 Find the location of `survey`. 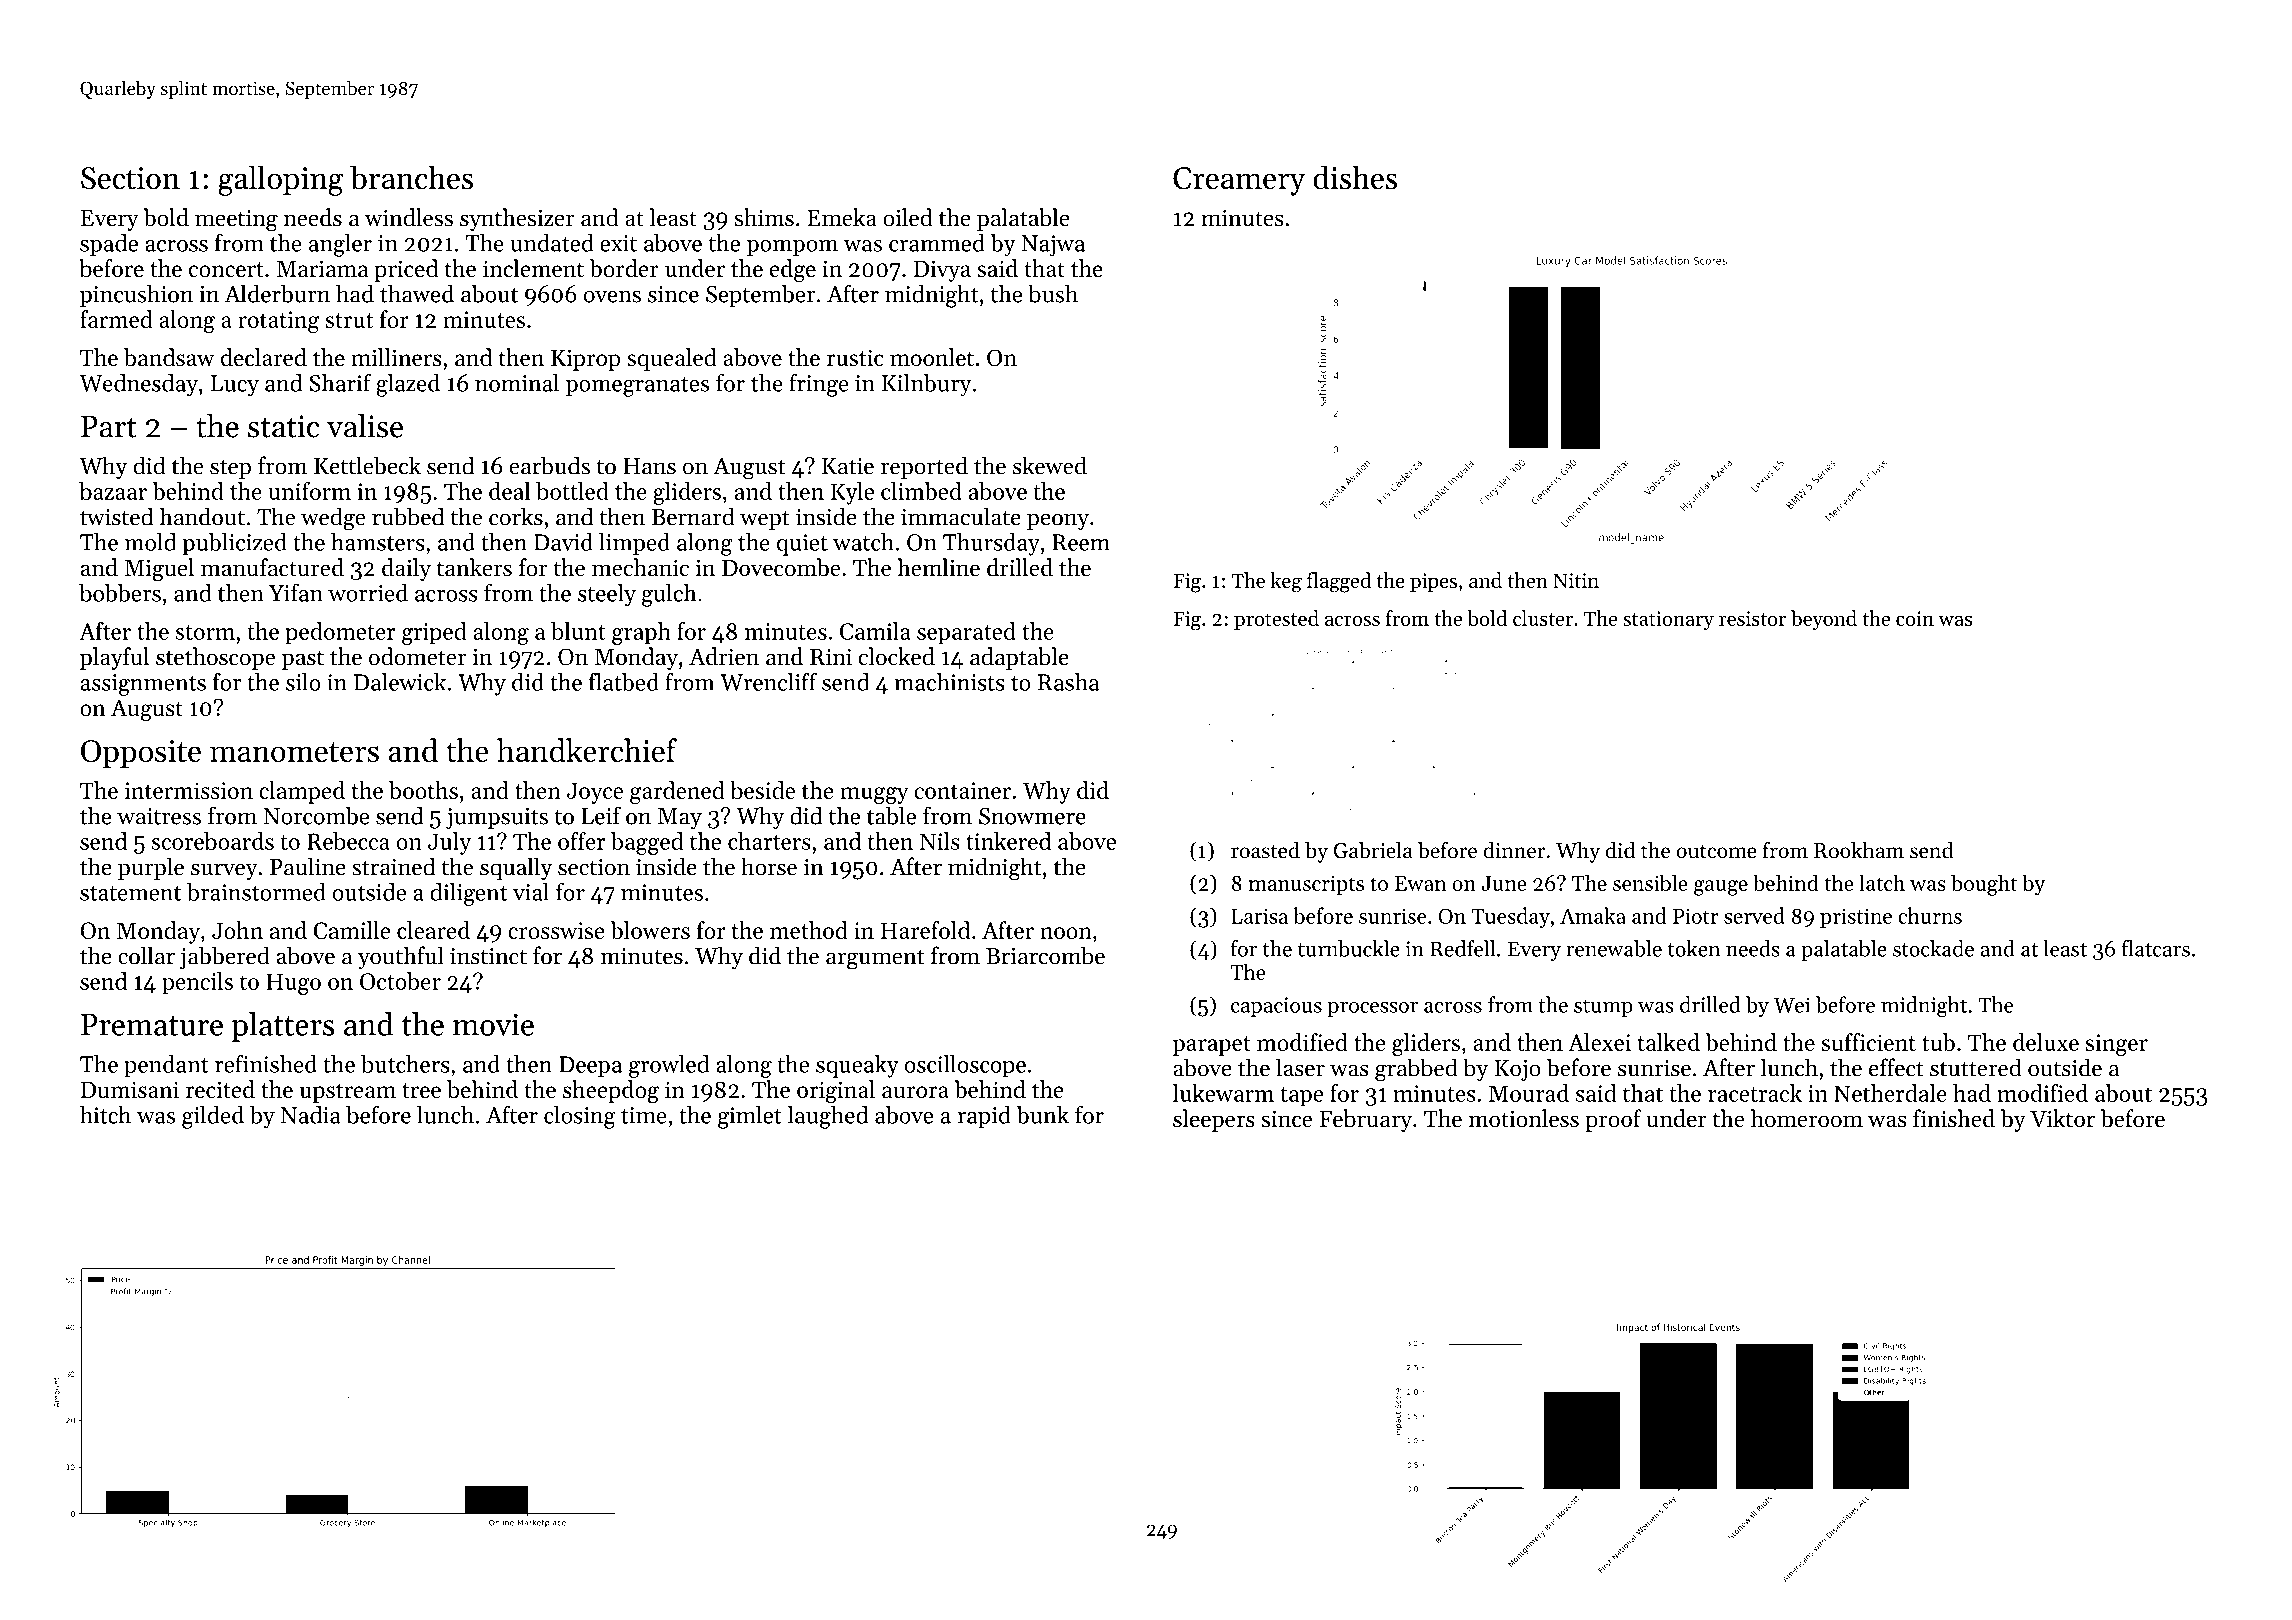

survey is located at coordinates (224, 871).
